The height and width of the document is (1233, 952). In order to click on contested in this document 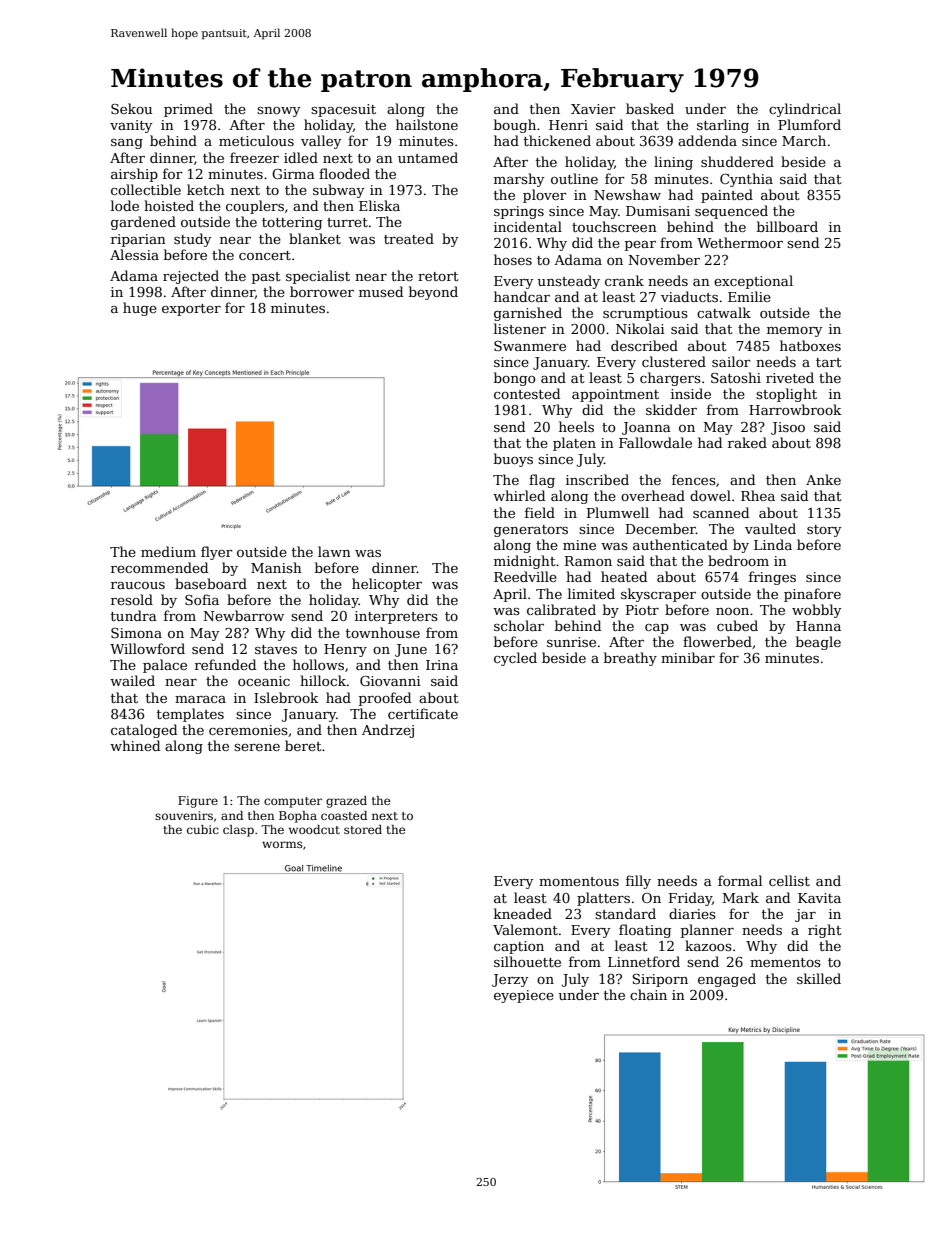, I will do `click(527, 393)`.
